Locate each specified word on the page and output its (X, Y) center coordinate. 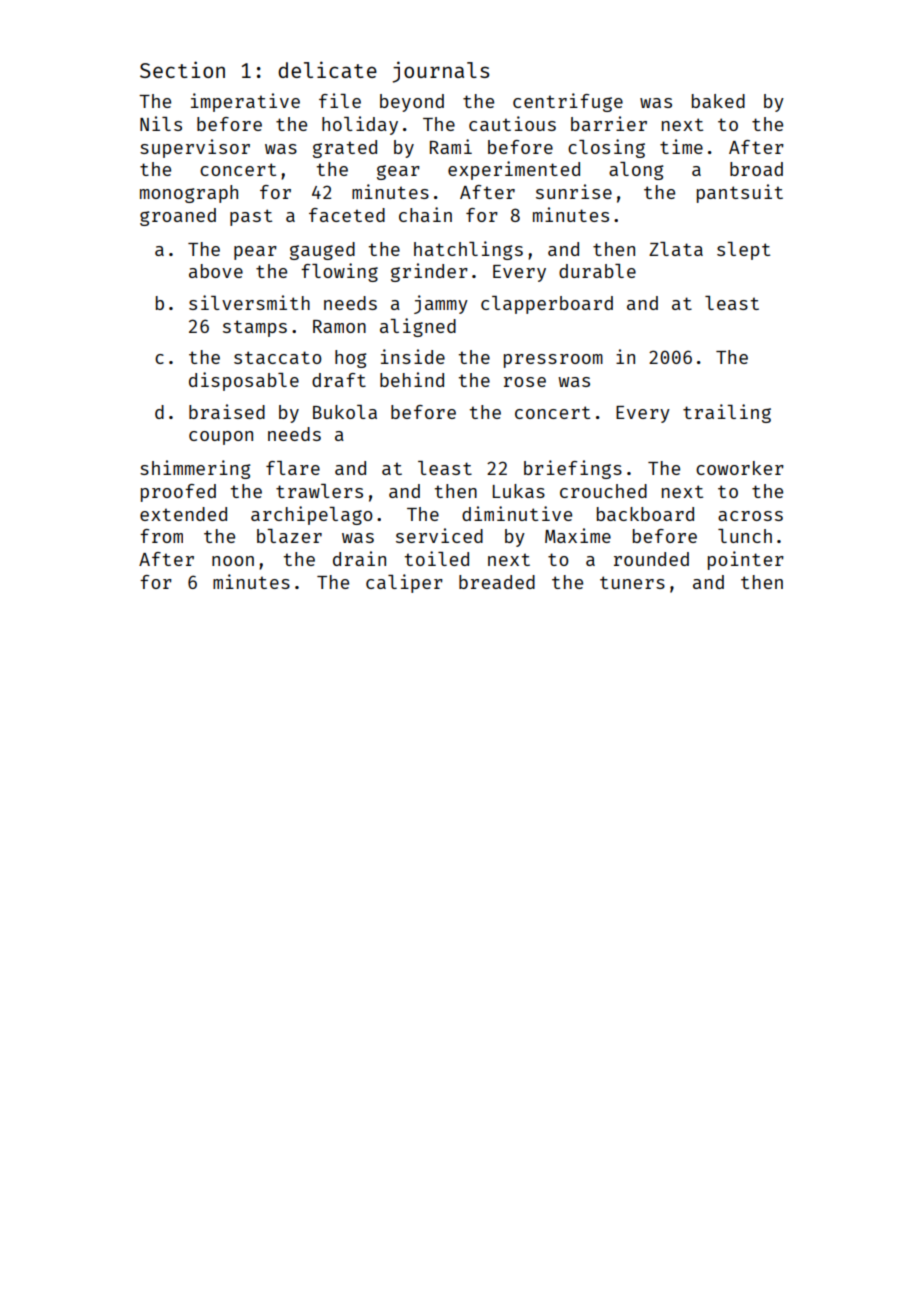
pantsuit (740, 193)
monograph (189, 194)
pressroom (553, 361)
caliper (404, 583)
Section (182, 69)
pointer (746, 560)
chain (425, 214)
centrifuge (568, 102)
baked (718, 101)
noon (233, 561)
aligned (418, 327)
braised (227, 411)
